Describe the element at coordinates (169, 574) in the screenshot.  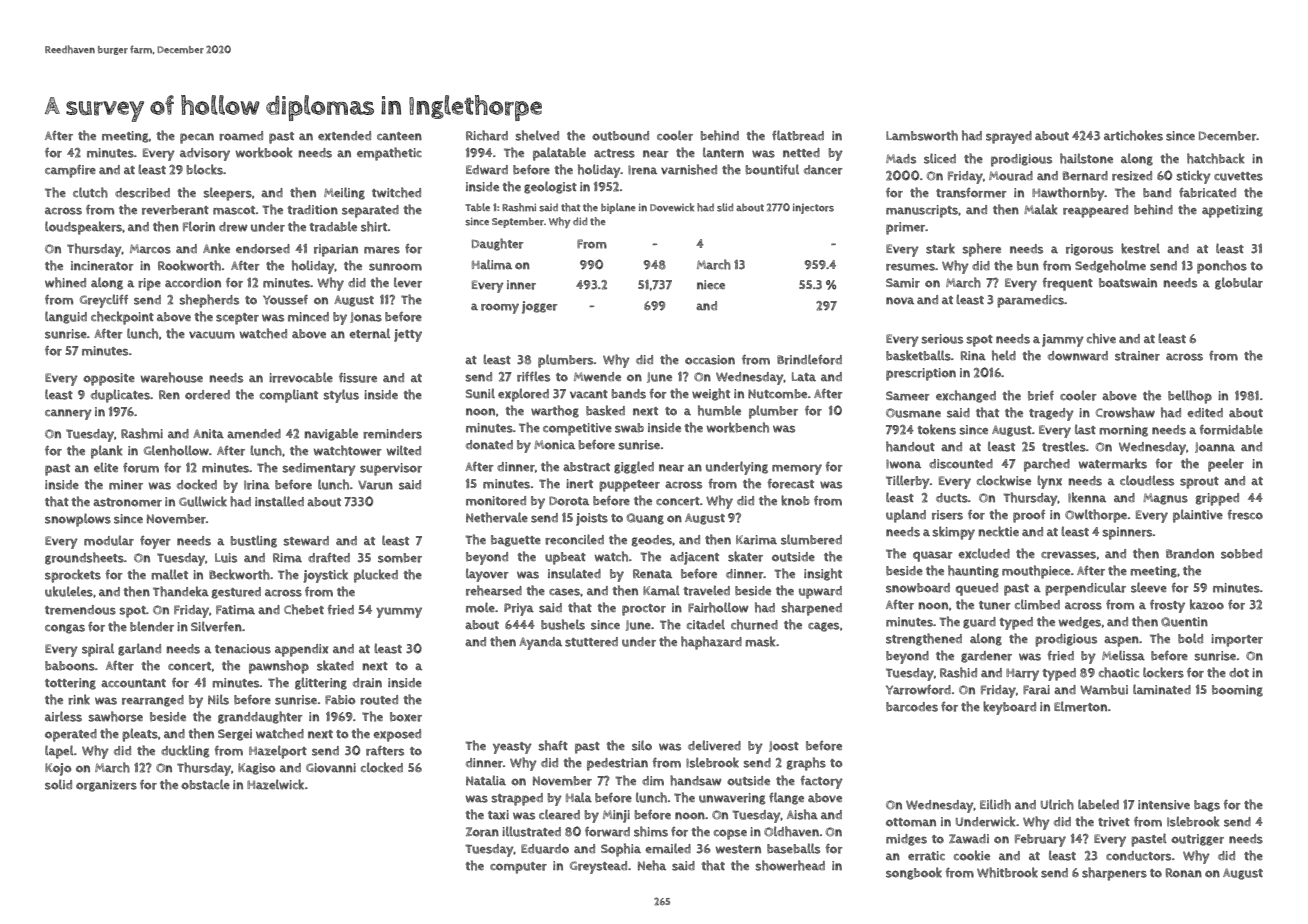
I see `mallet` at that location.
